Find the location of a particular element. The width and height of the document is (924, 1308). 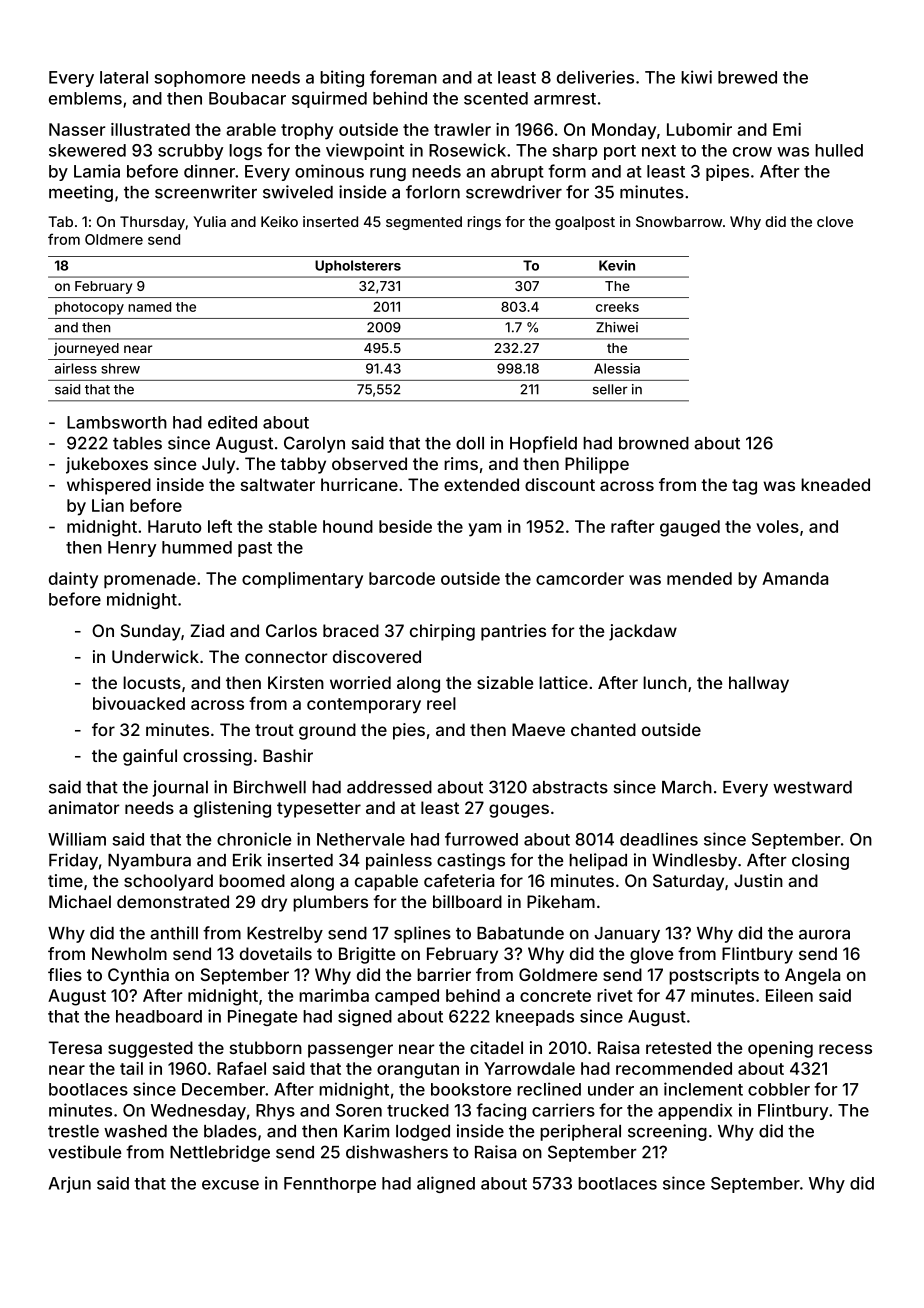

peripheral is located at coordinates (580, 1132).
